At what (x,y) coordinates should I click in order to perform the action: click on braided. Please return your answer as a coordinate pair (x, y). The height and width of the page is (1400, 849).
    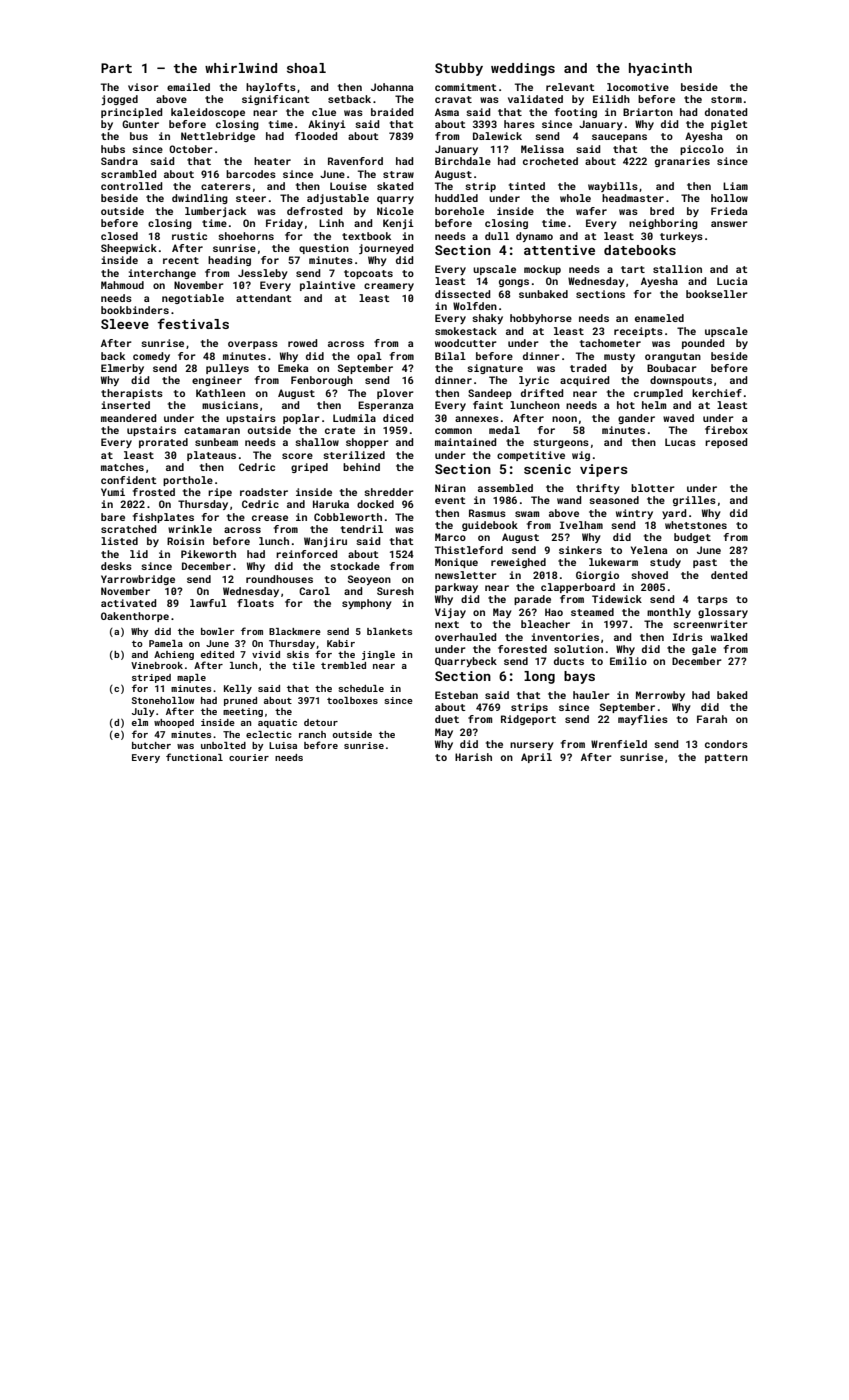
    Looking at the image, I should click on (392, 112).
